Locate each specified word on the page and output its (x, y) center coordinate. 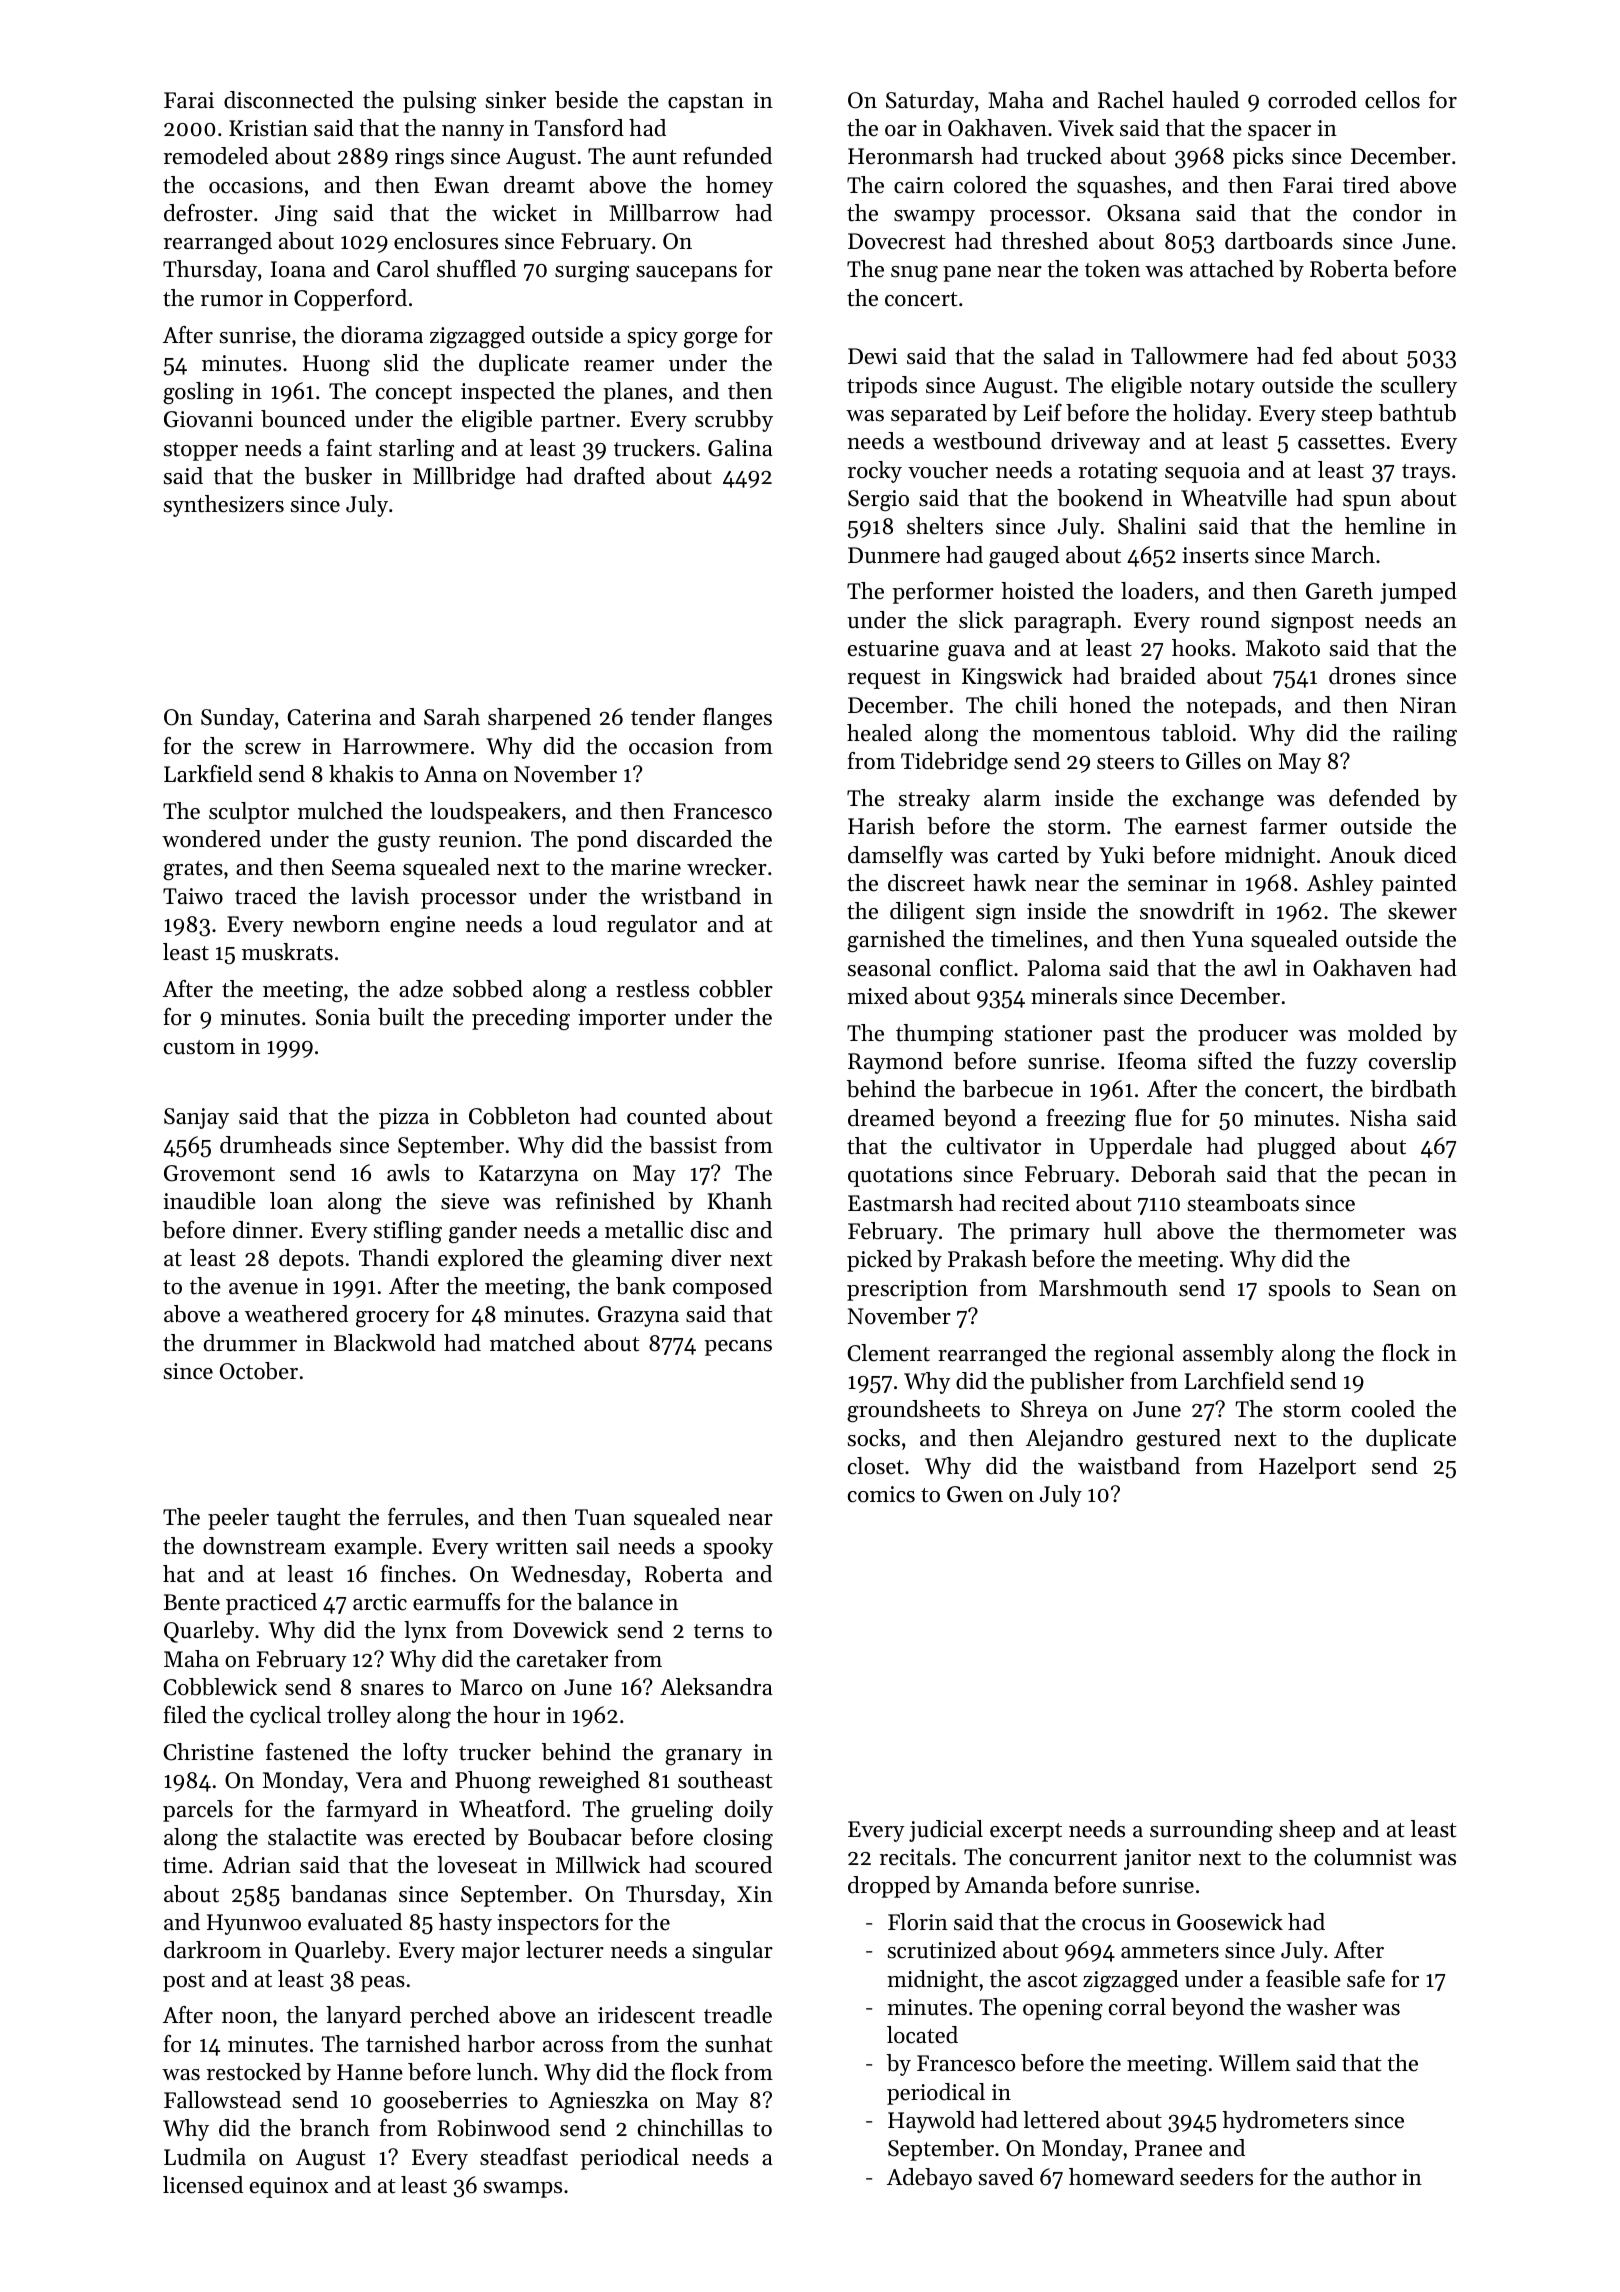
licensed (203, 2185)
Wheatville (1234, 498)
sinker (516, 100)
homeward (1121, 2177)
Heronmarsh (911, 156)
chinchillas (690, 2128)
